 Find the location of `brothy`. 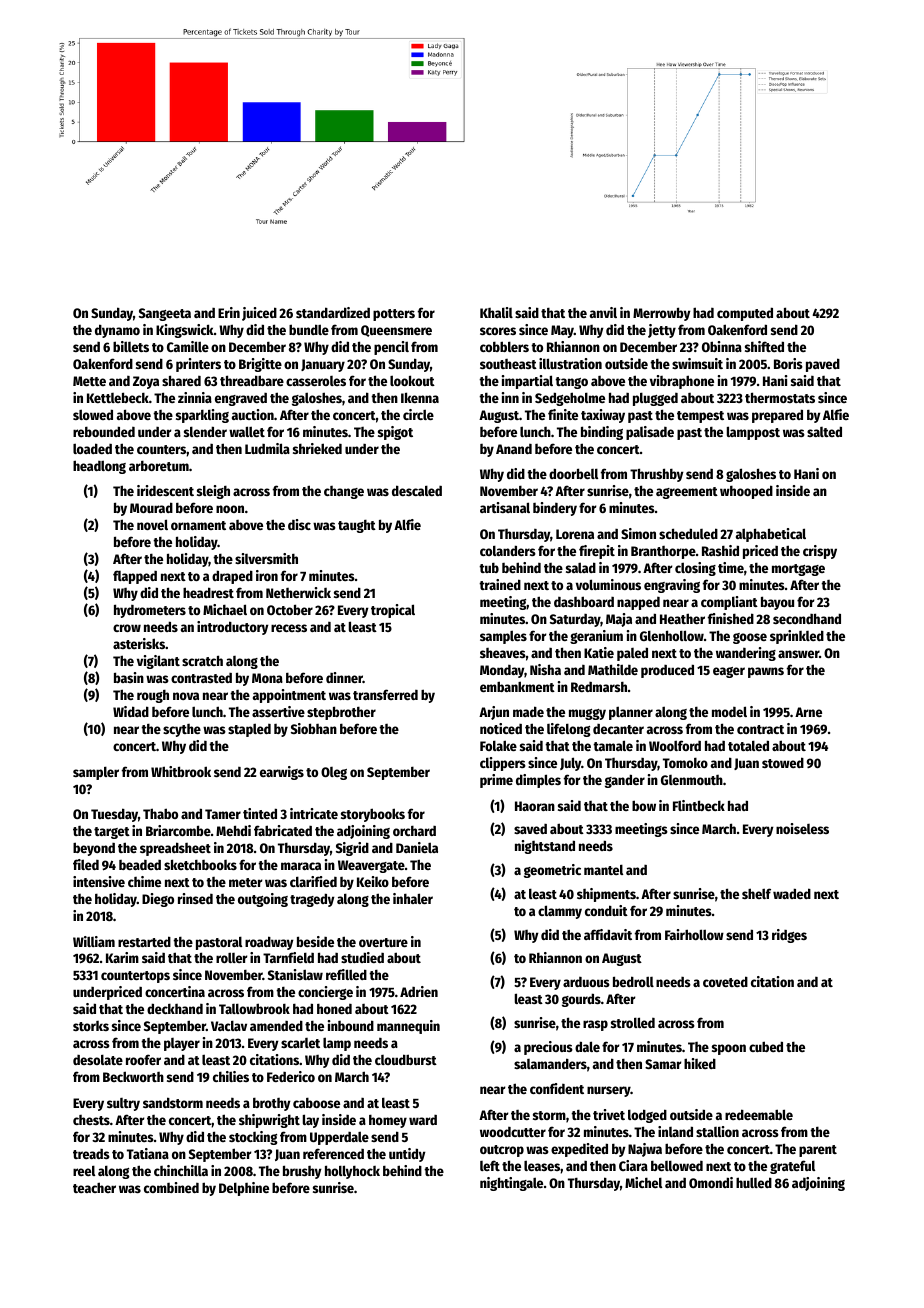

brothy is located at coordinates (272, 1104).
